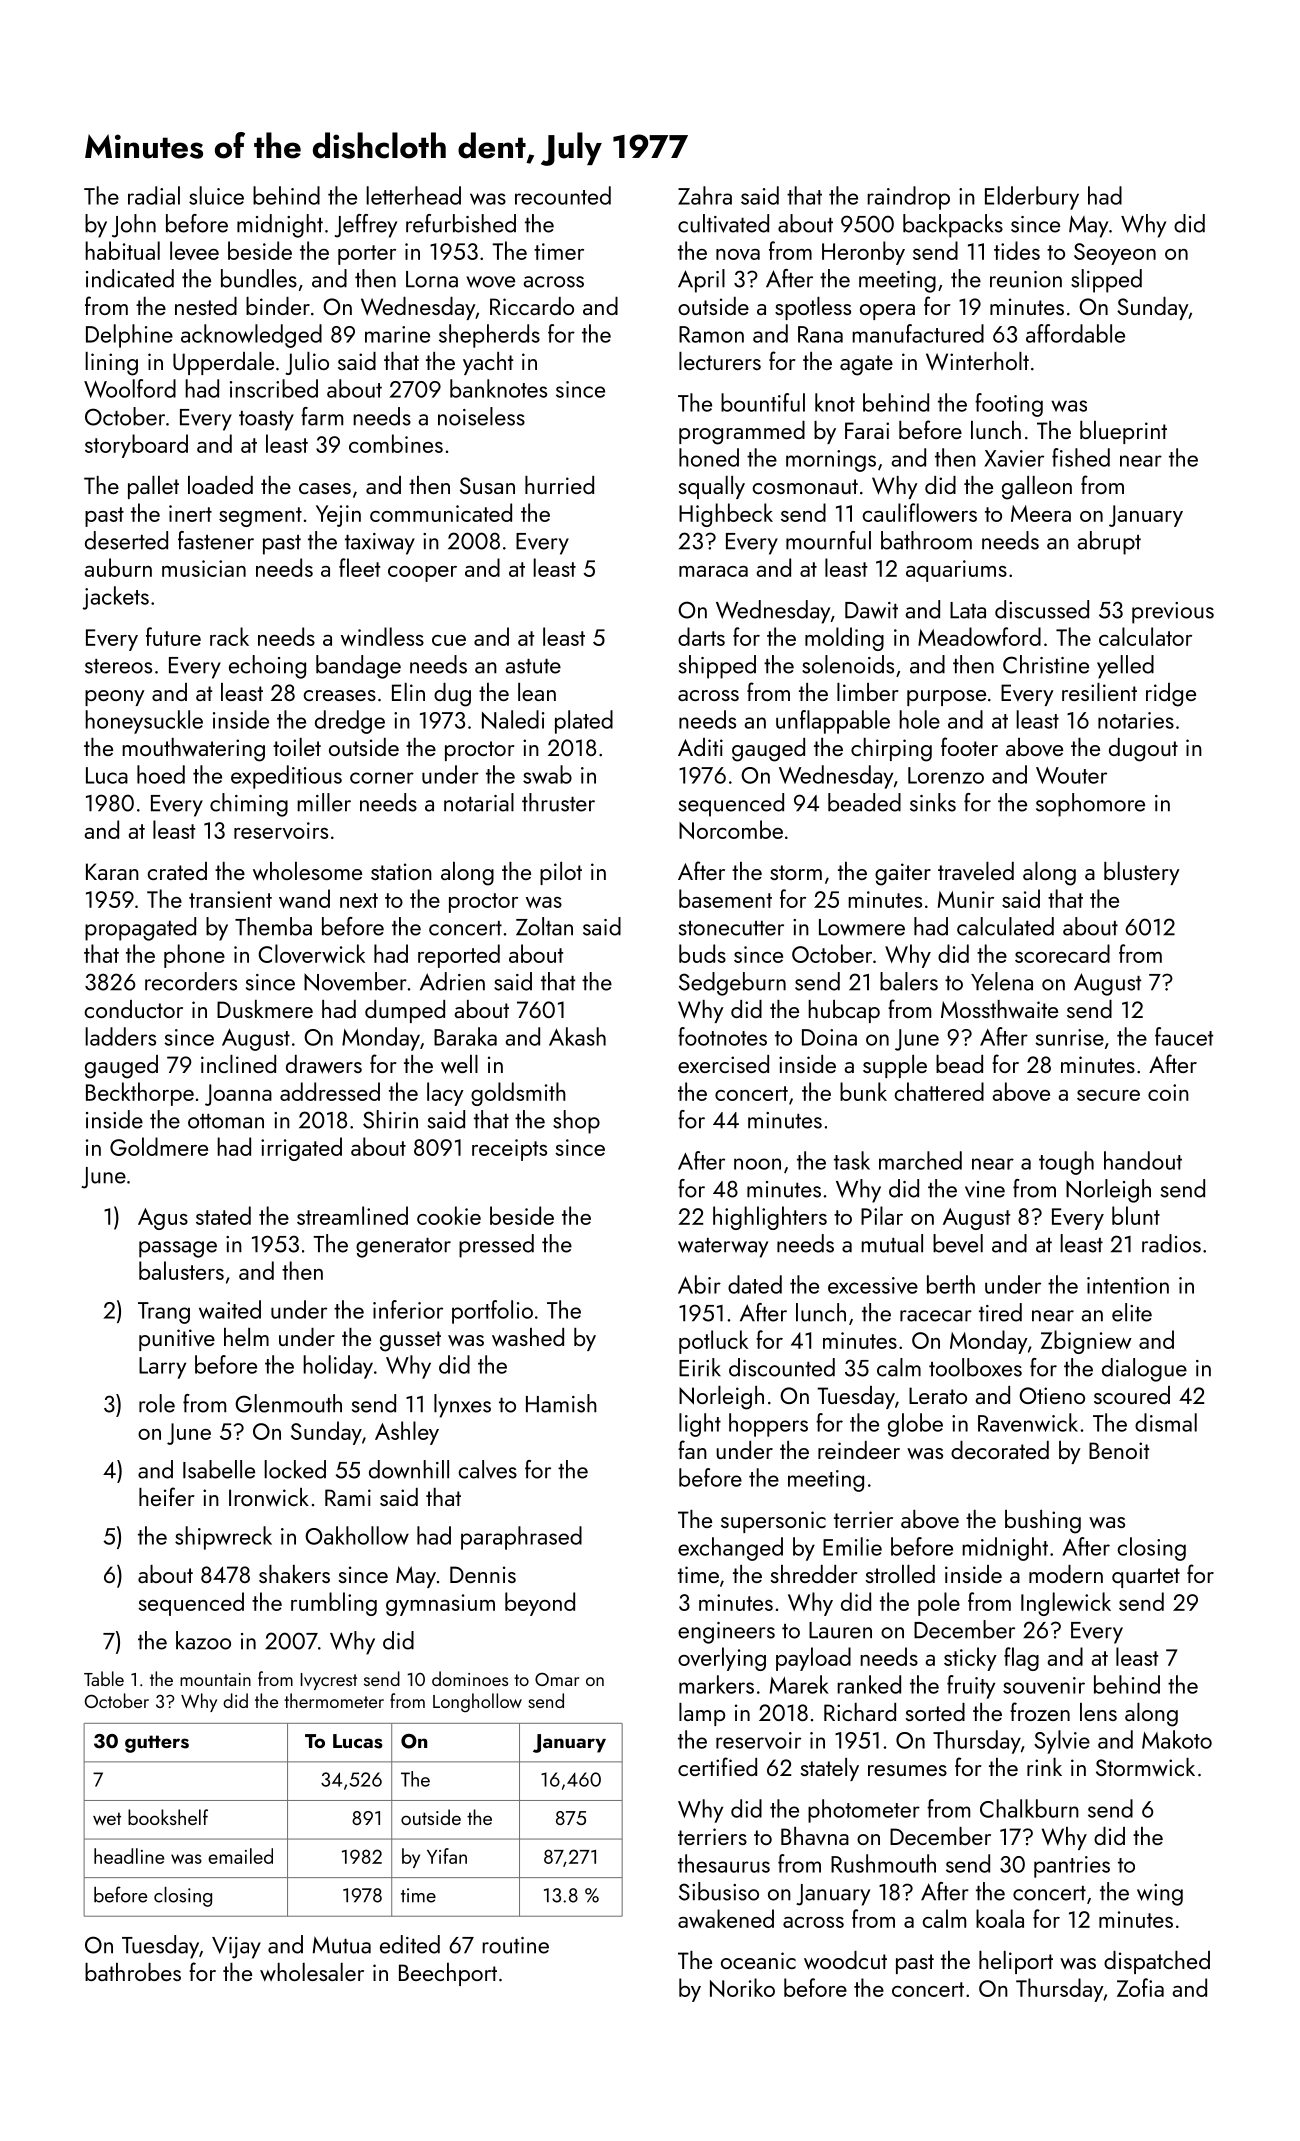 Image resolution: width=1300 pixels, height=2141 pixels. What do you see at coordinates (168, 1817) in the document?
I see `bookshelf` at bounding box center [168, 1817].
